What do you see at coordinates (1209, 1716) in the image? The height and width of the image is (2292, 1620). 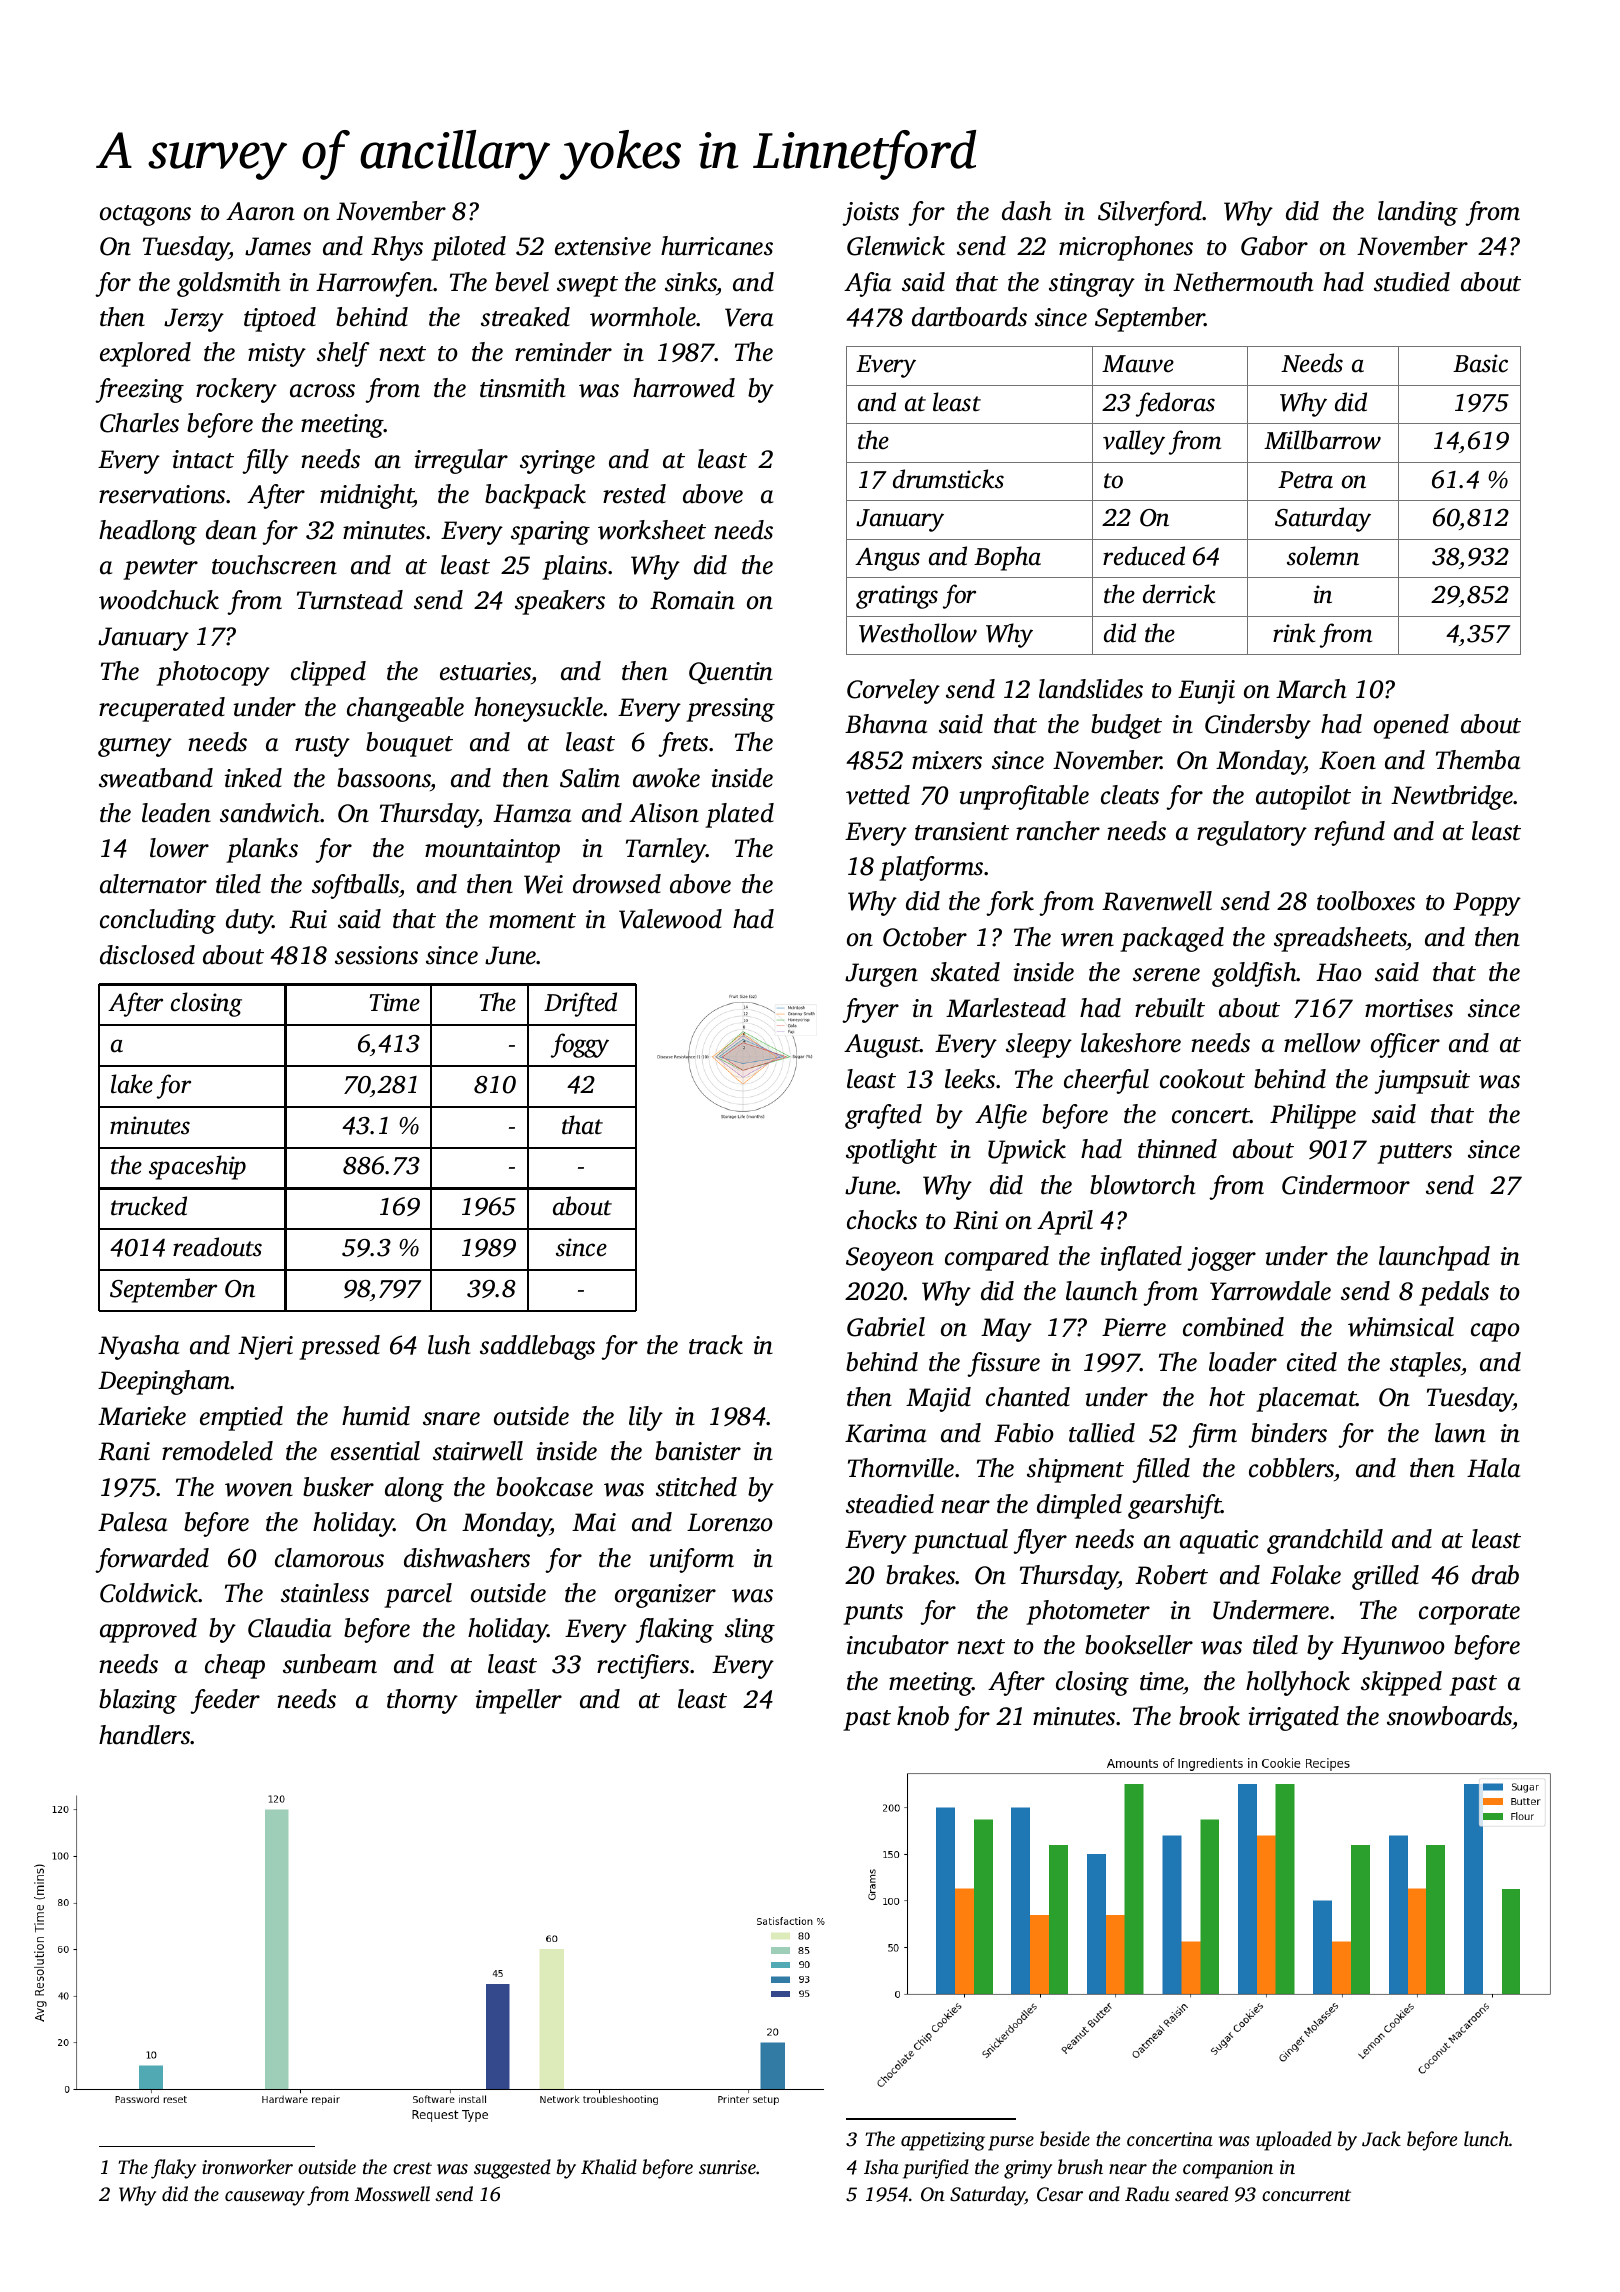 I see `brook` at bounding box center [1209, 1716].
